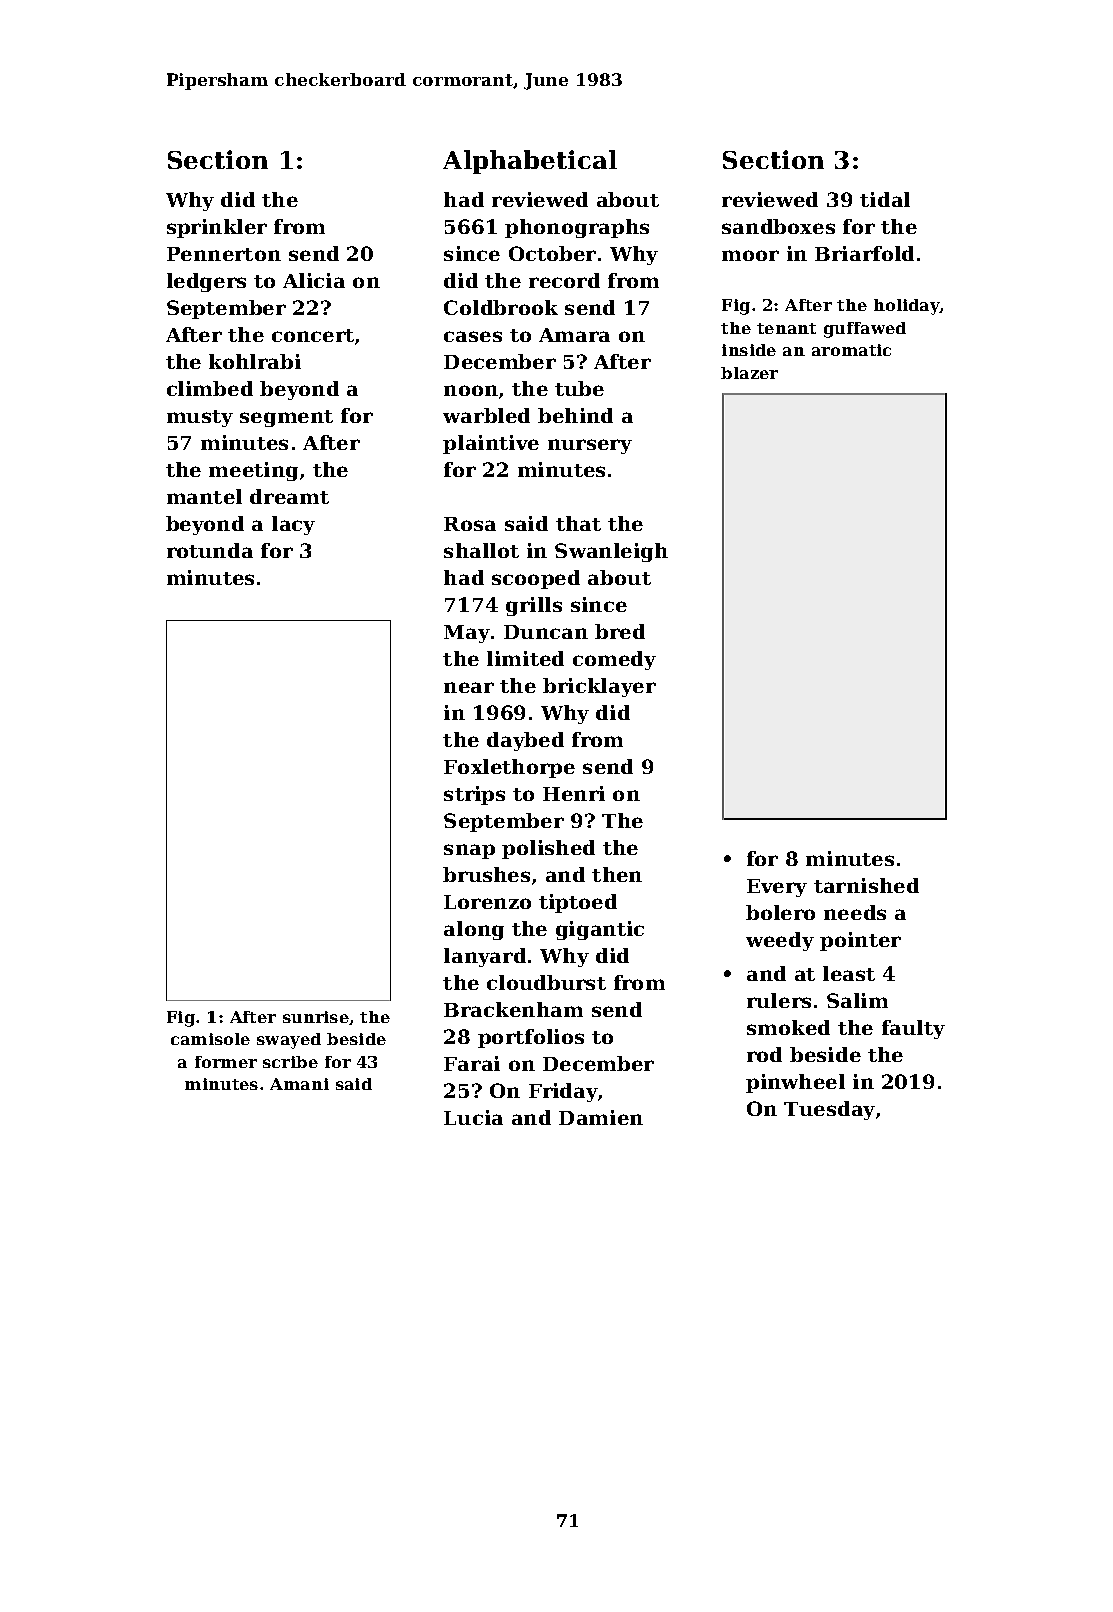 The image size is (1113, 1612). I want to click on near, so click(469, 687).
